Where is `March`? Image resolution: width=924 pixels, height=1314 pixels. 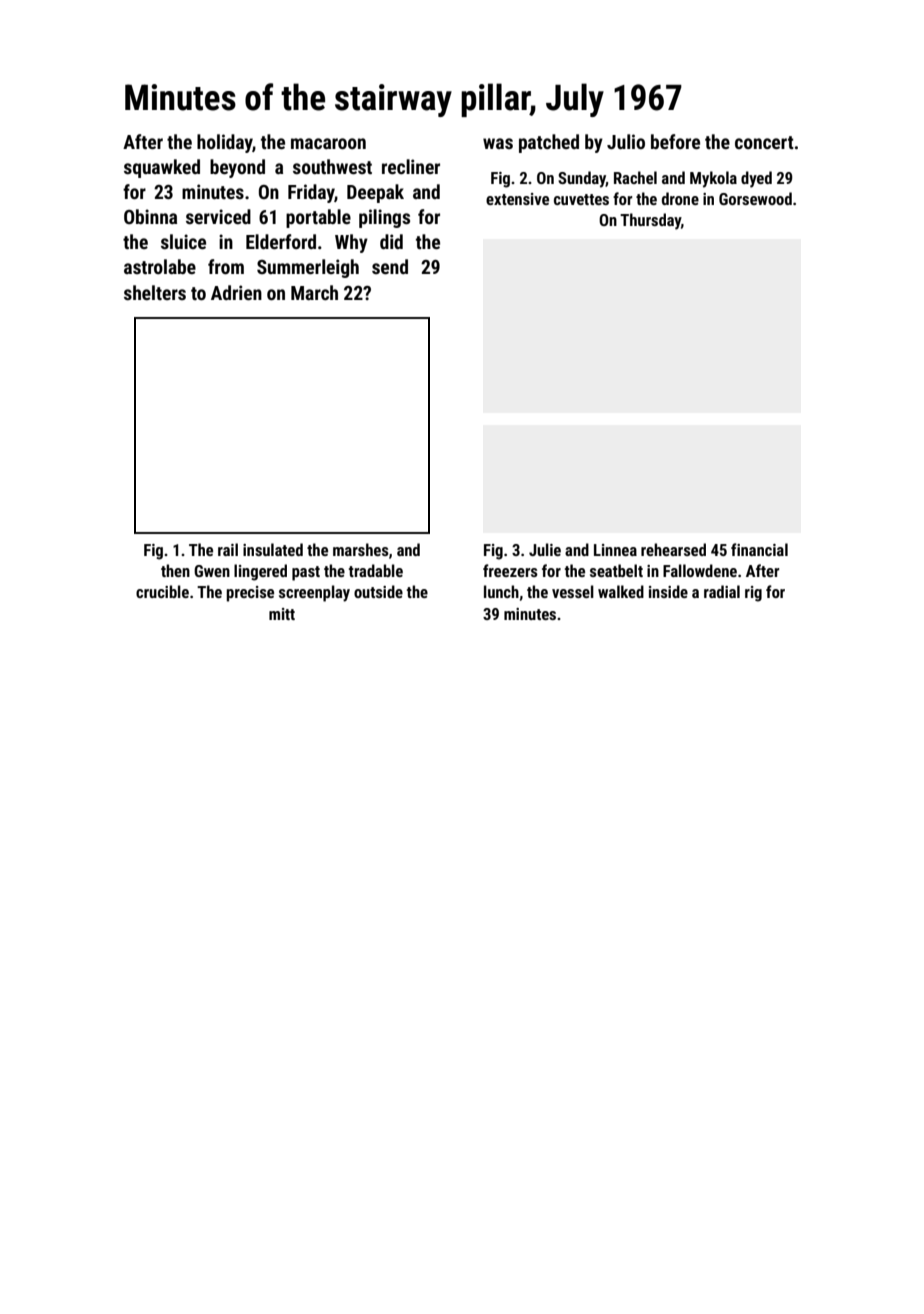 March is located at coordinates (314, 292).
